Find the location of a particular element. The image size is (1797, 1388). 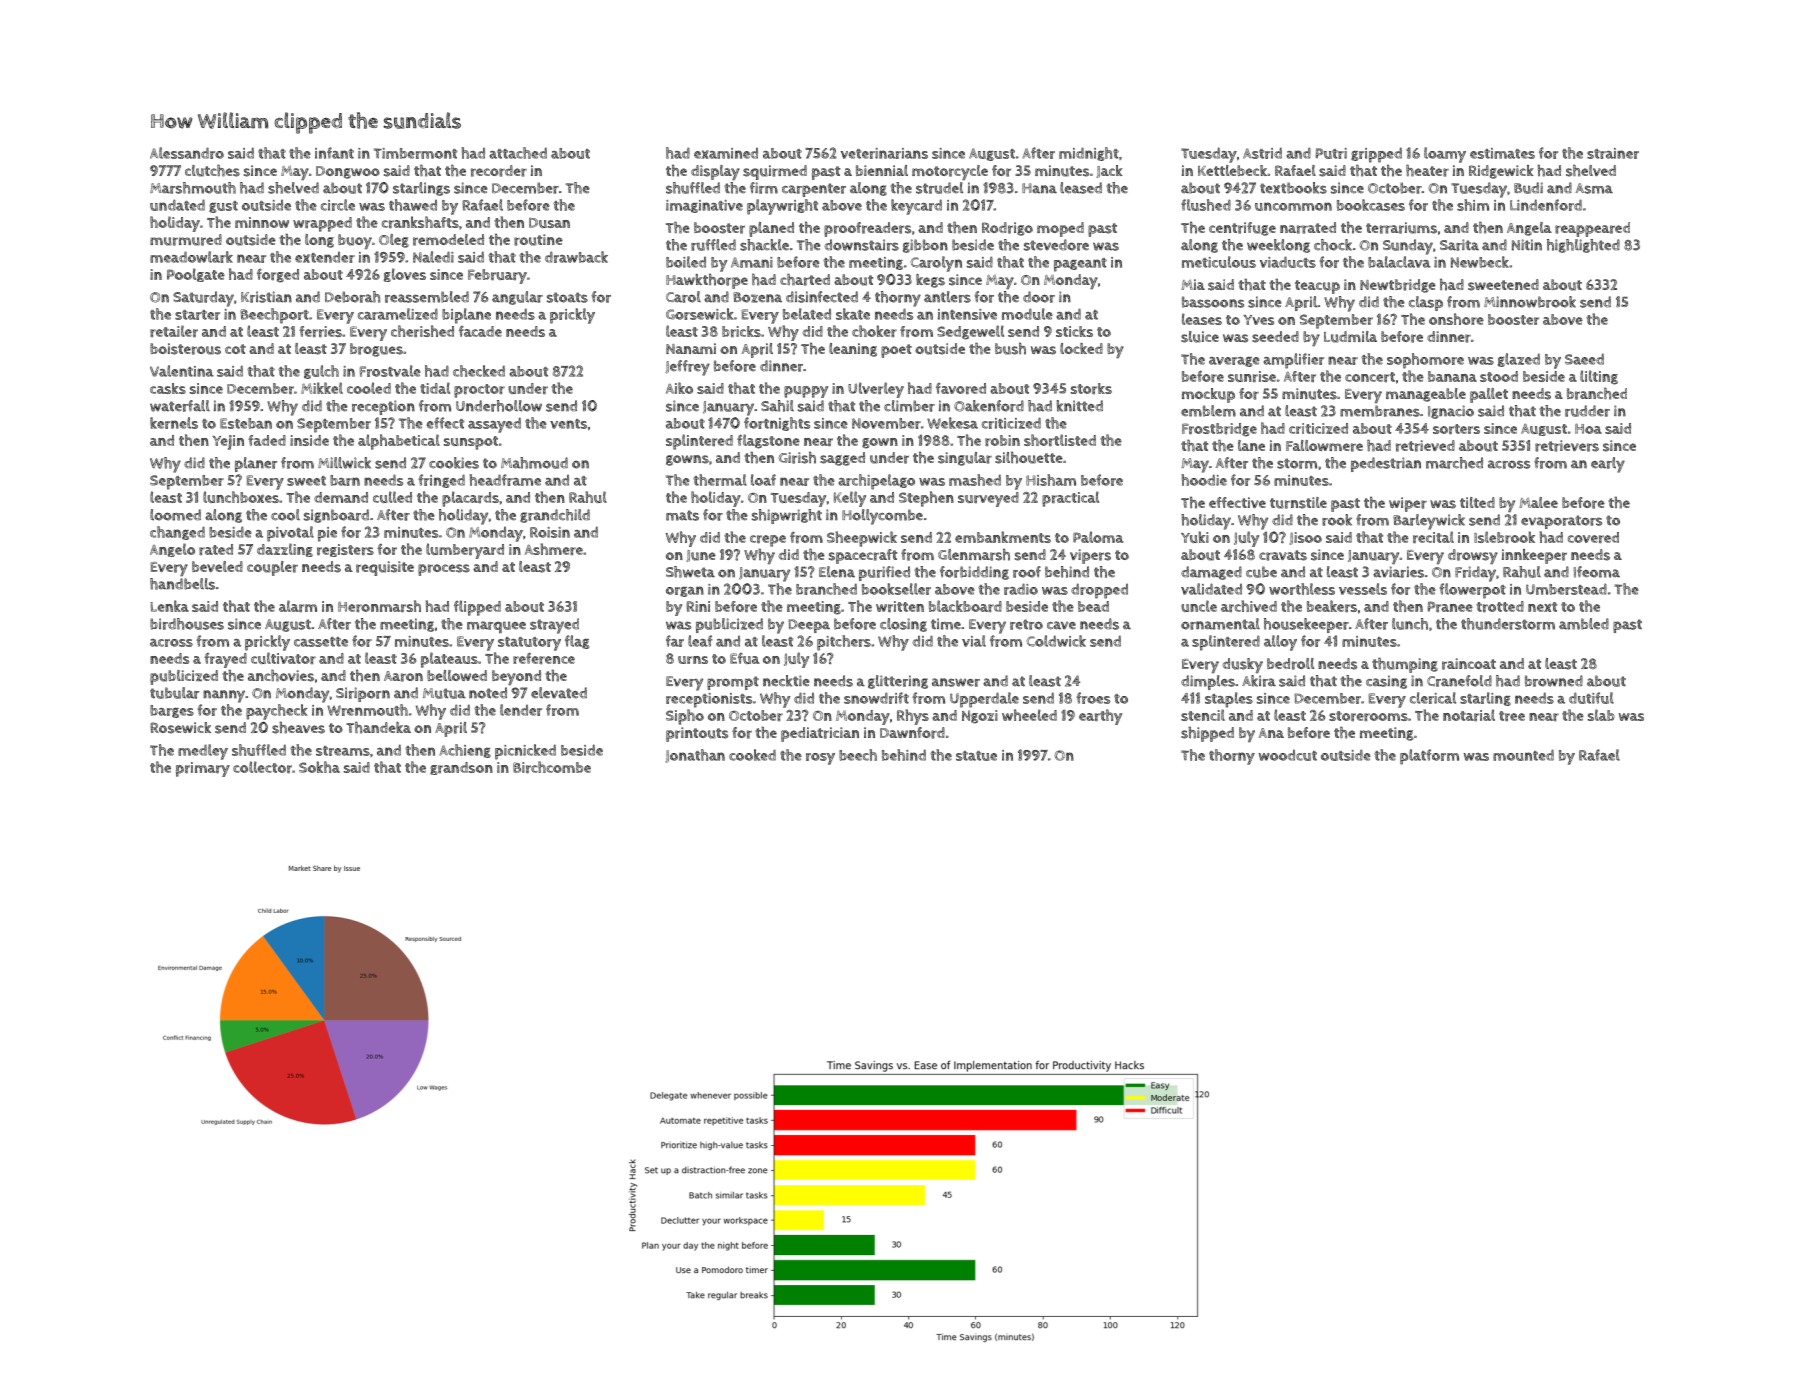

Pranee is located at coordinates (1450, 606).
